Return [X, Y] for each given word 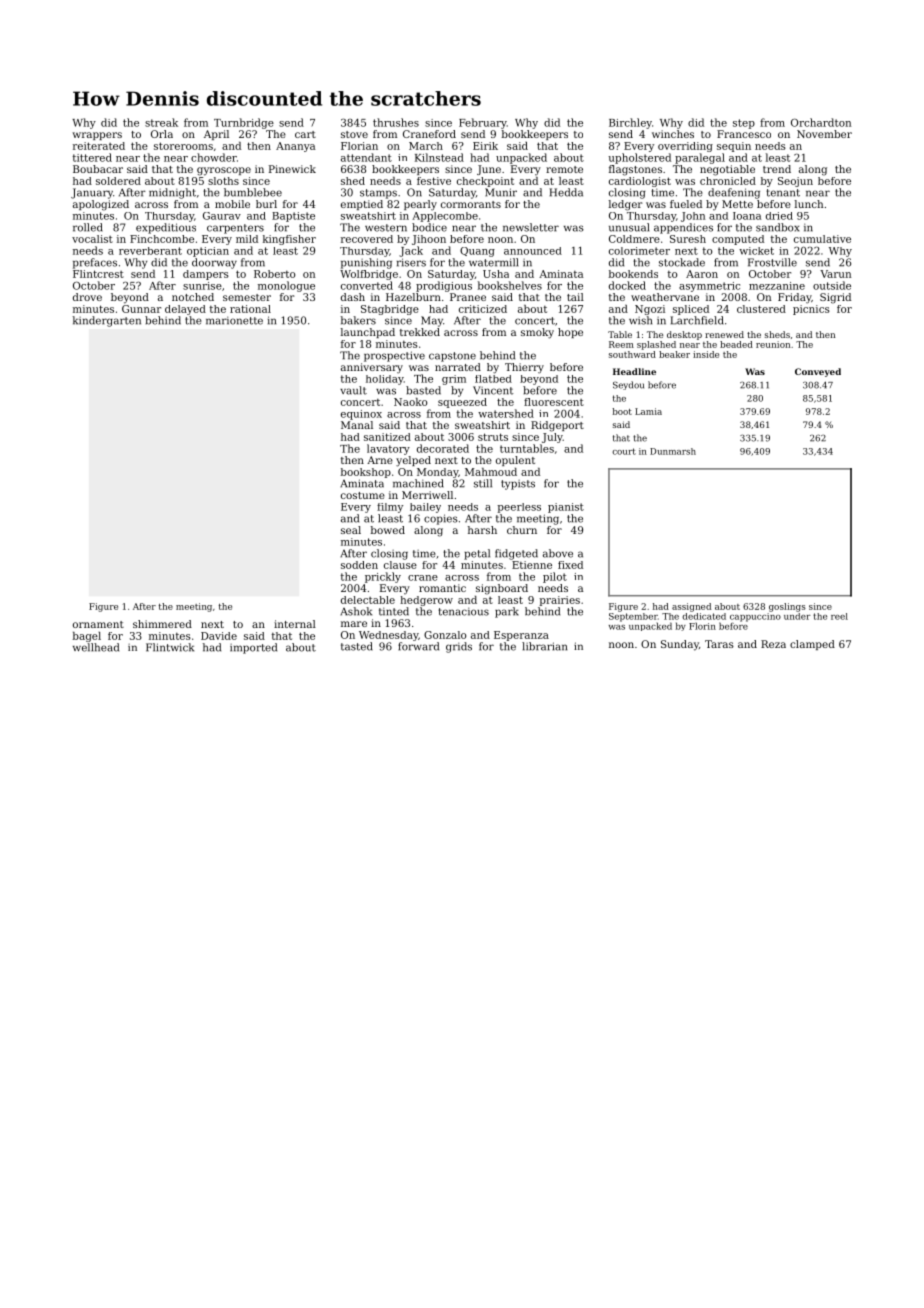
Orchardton [821, 122]
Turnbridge [244, 123]
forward [418, 646]
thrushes [396, 122]
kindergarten [107, 321]
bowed [388, 530]
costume [363, 495]
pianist [566, 508]
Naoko [410, 402]
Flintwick [170, 647]
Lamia [648, 411]
